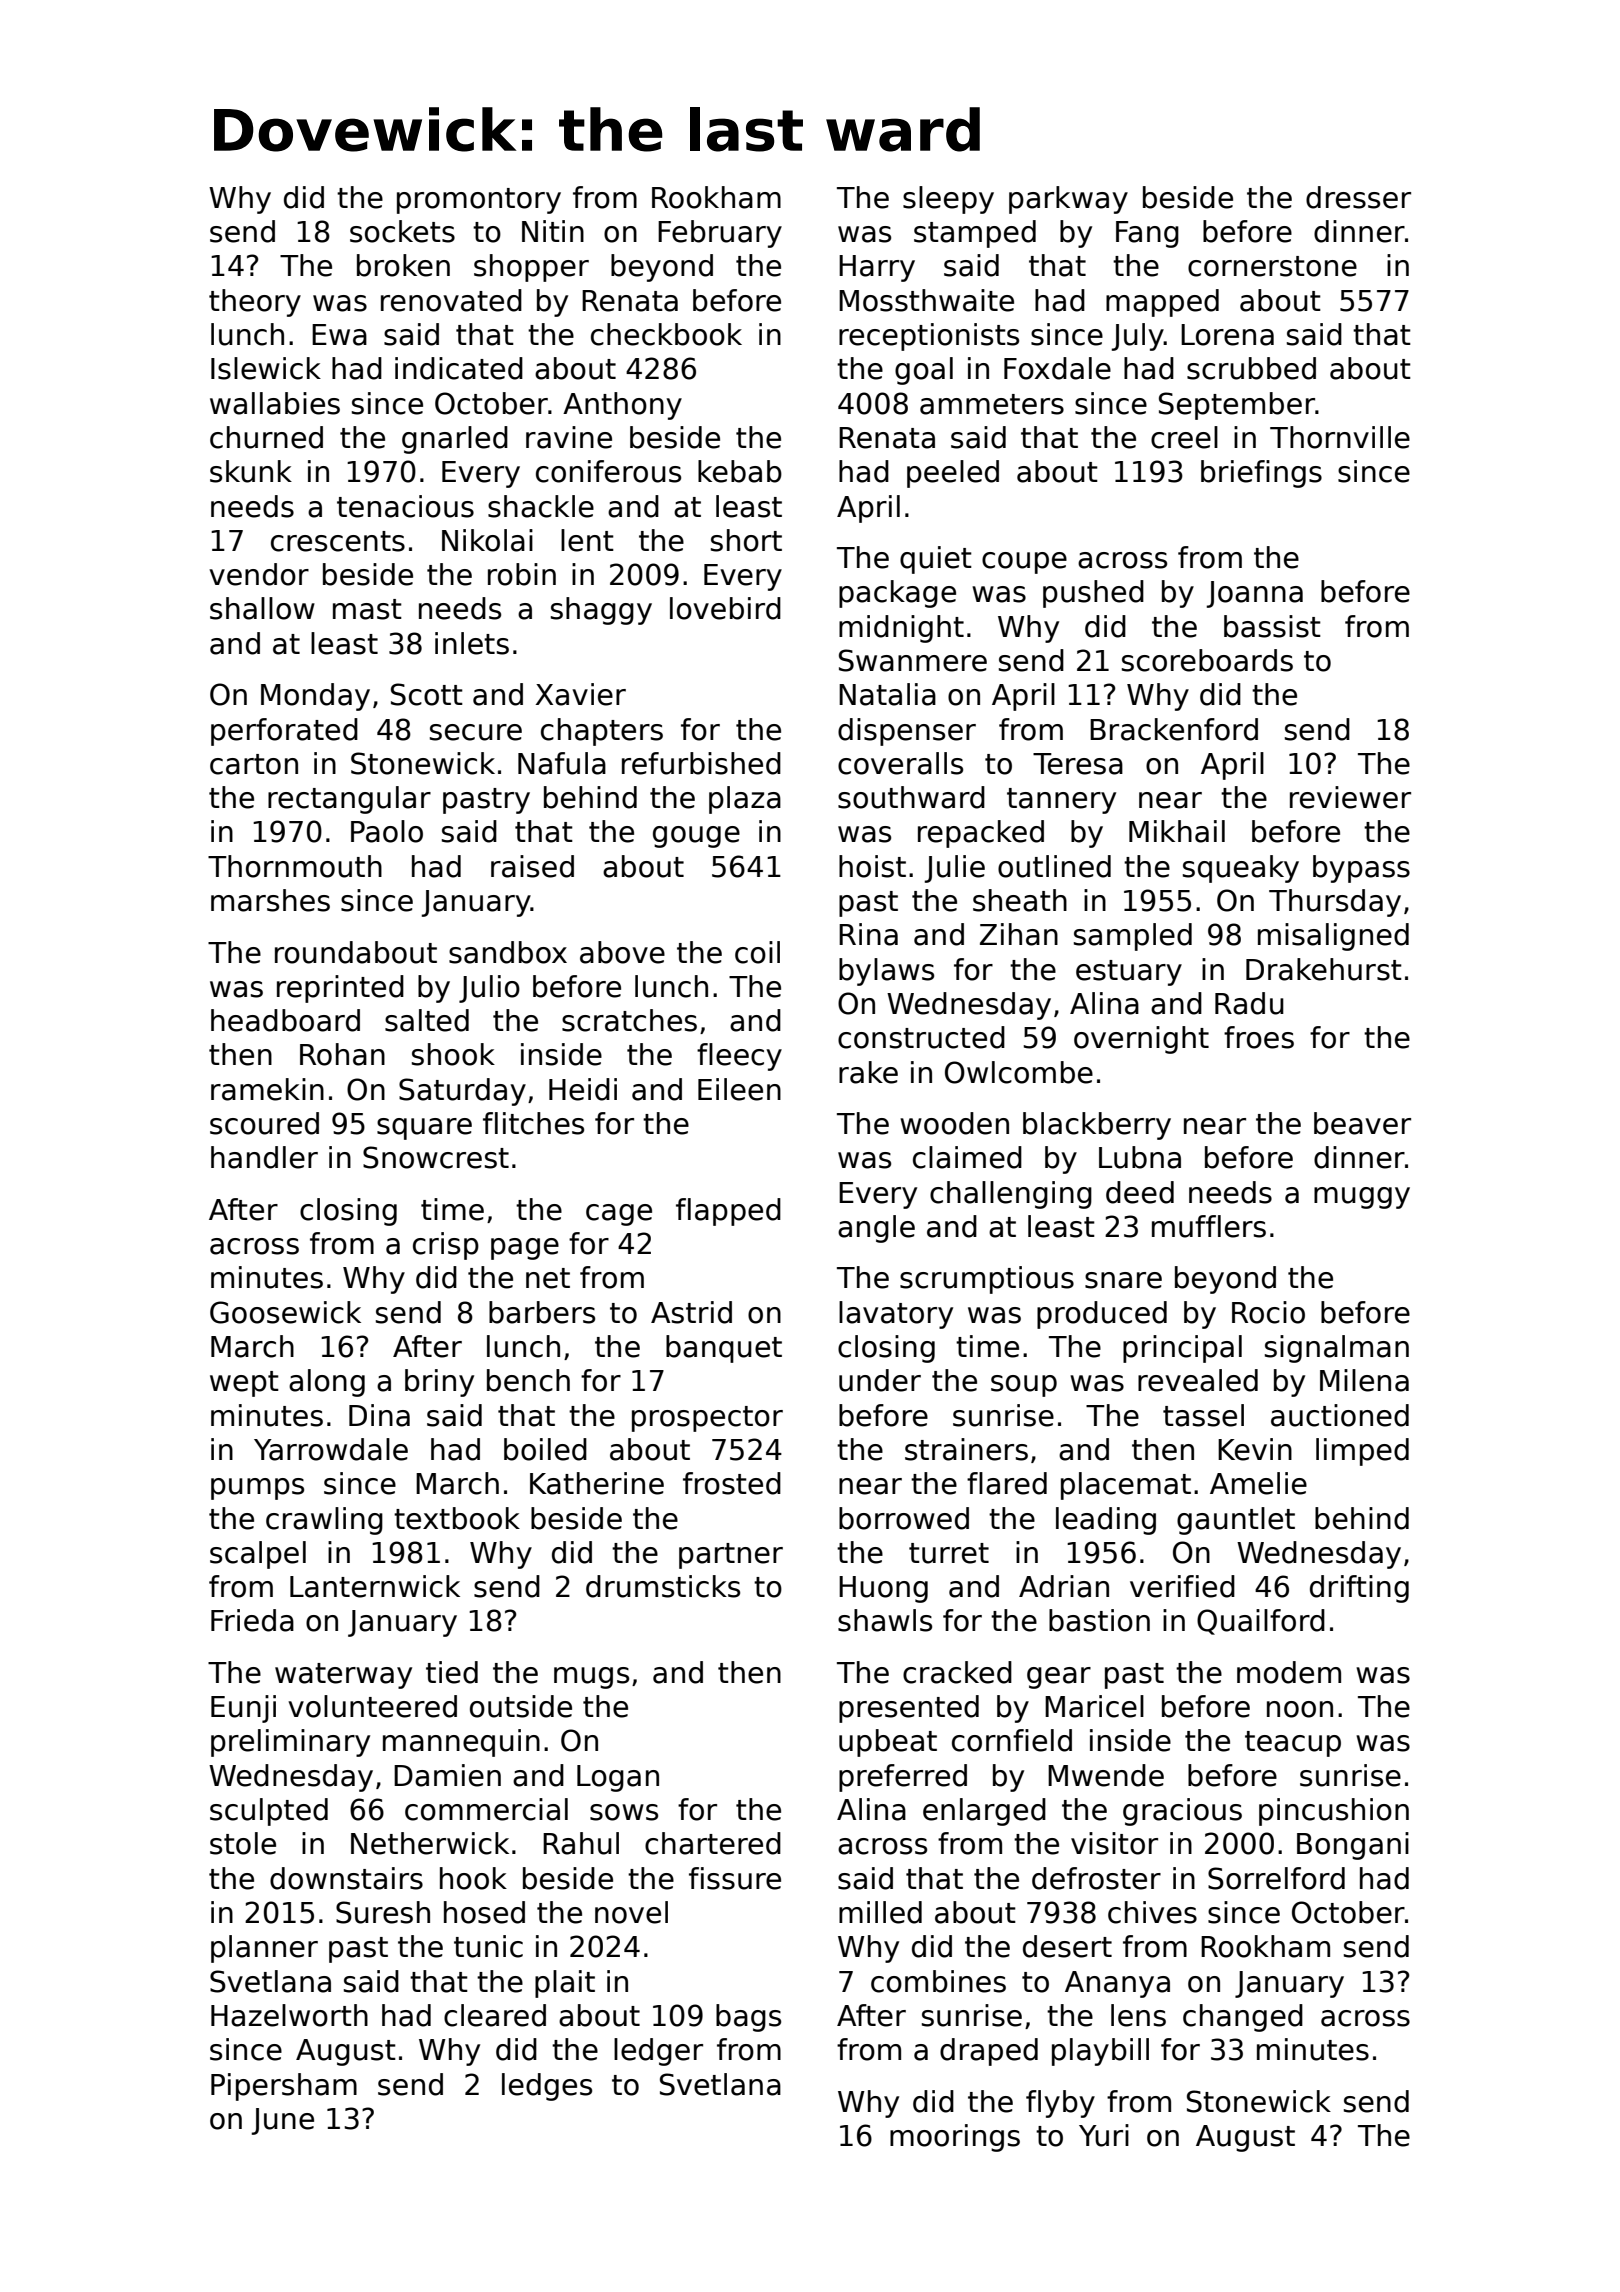 This page has width=1620, height=2292. What do you see at coordinates (1272, 266) in the page?
I see `cornerstone` at bounding box center [1272, 266].
